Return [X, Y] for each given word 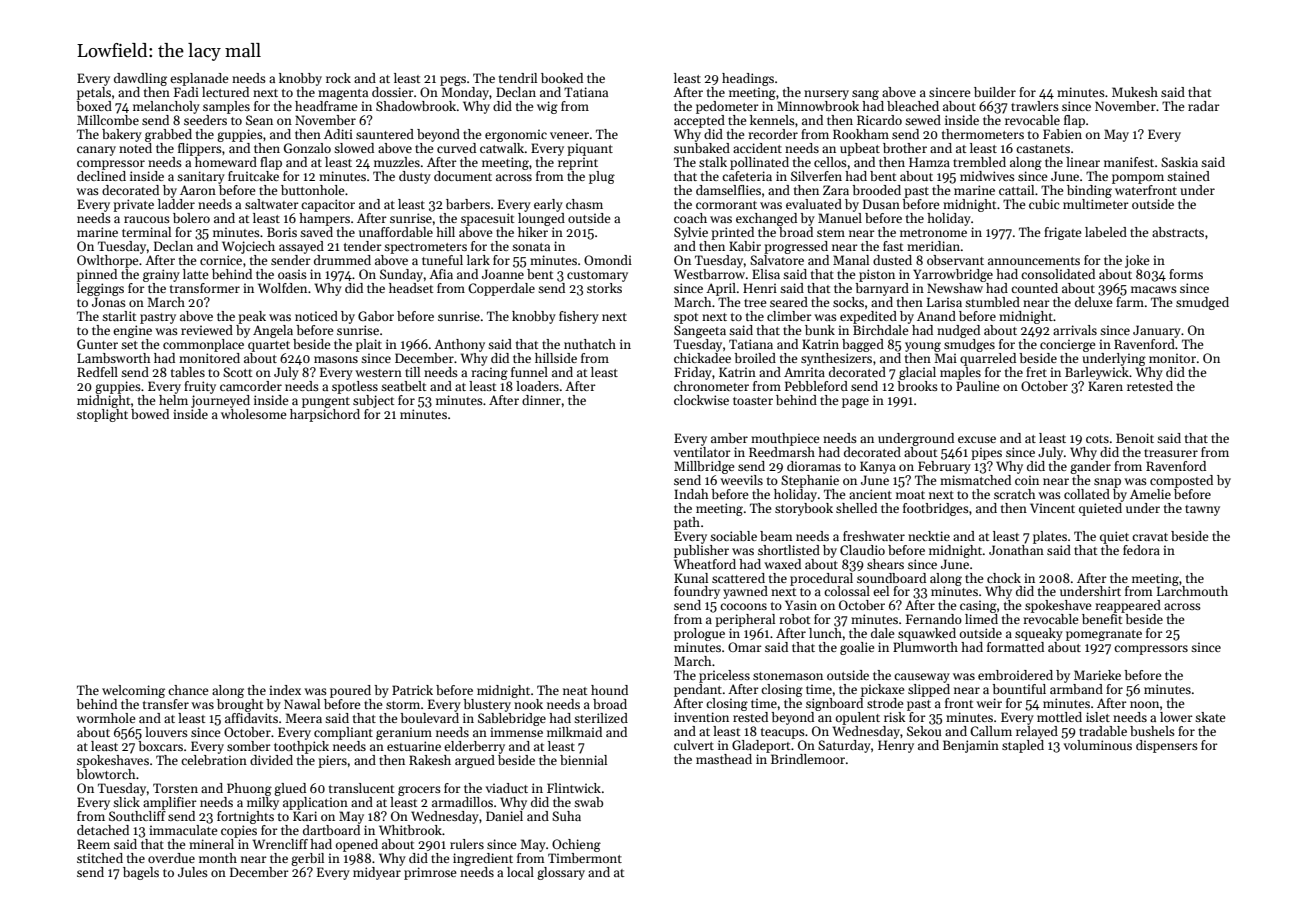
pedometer [727, 107]
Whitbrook [410, 830]
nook [528, 704]
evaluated [814, 204]
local [520, 872]
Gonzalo [307, 148]
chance [188, 690]
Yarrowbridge [953, 275]
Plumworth [925, 647]
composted [1181, 481]
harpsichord [325, 415]
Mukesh [1135, 92]
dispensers [1167, 746]
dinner [541, 400]
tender [363, 246]
